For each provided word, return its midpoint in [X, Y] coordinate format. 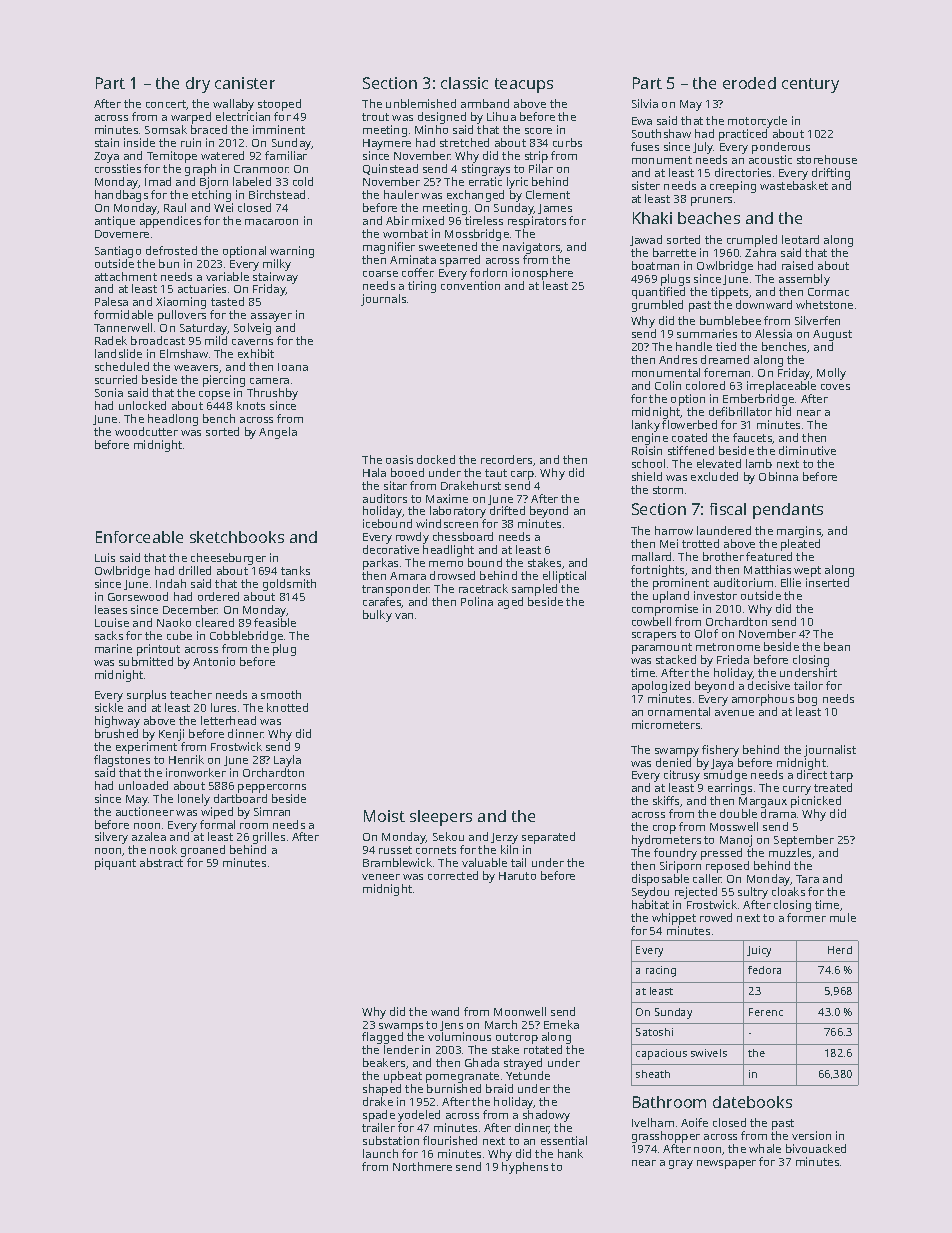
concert [166, 104]
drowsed [452, 575]
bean [837, 646]
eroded [749, 83]
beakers [384, 1062]
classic [464, 83]
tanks [295, 570]
